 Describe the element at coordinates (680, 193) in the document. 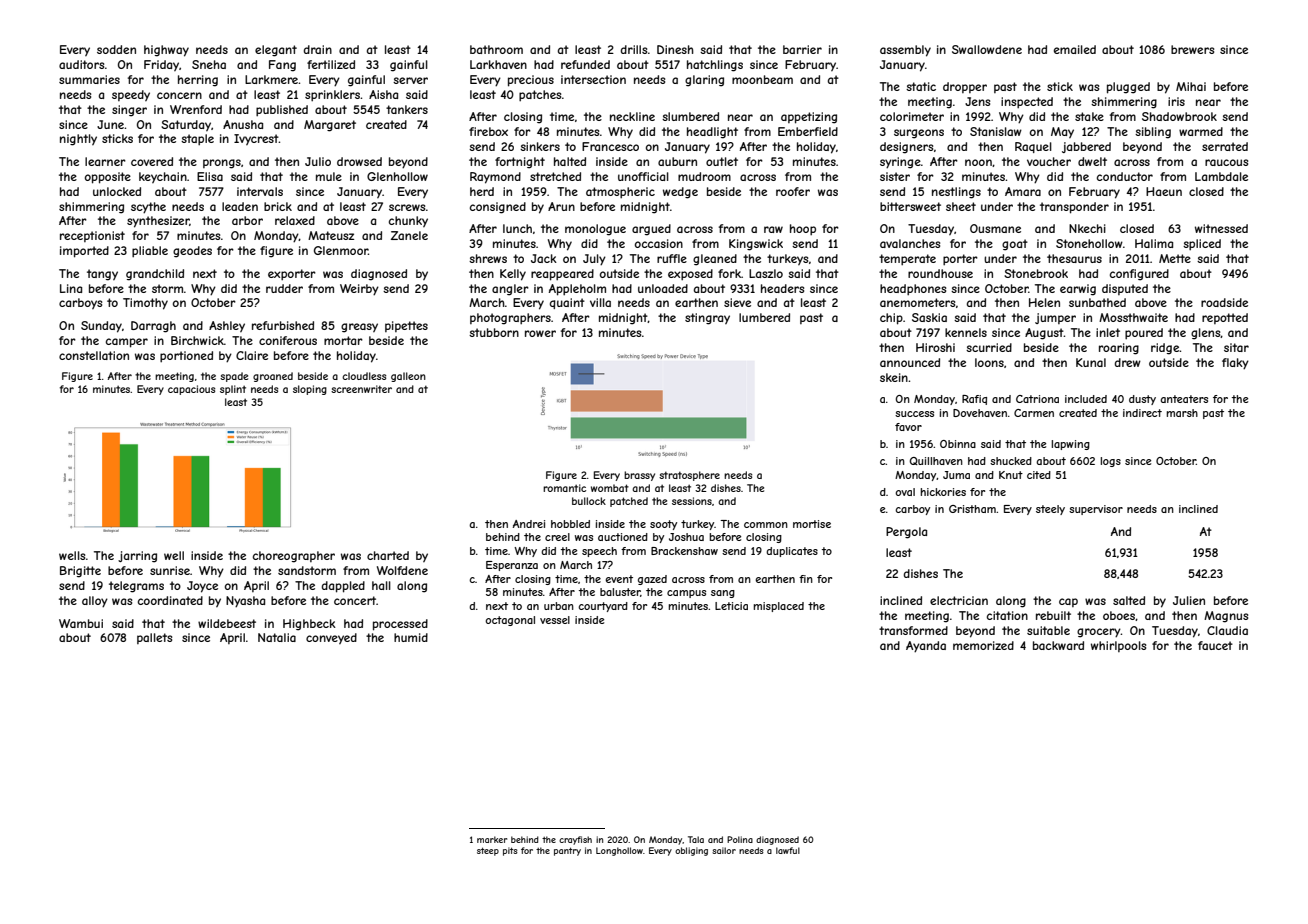

I see `wedge` at that location.
